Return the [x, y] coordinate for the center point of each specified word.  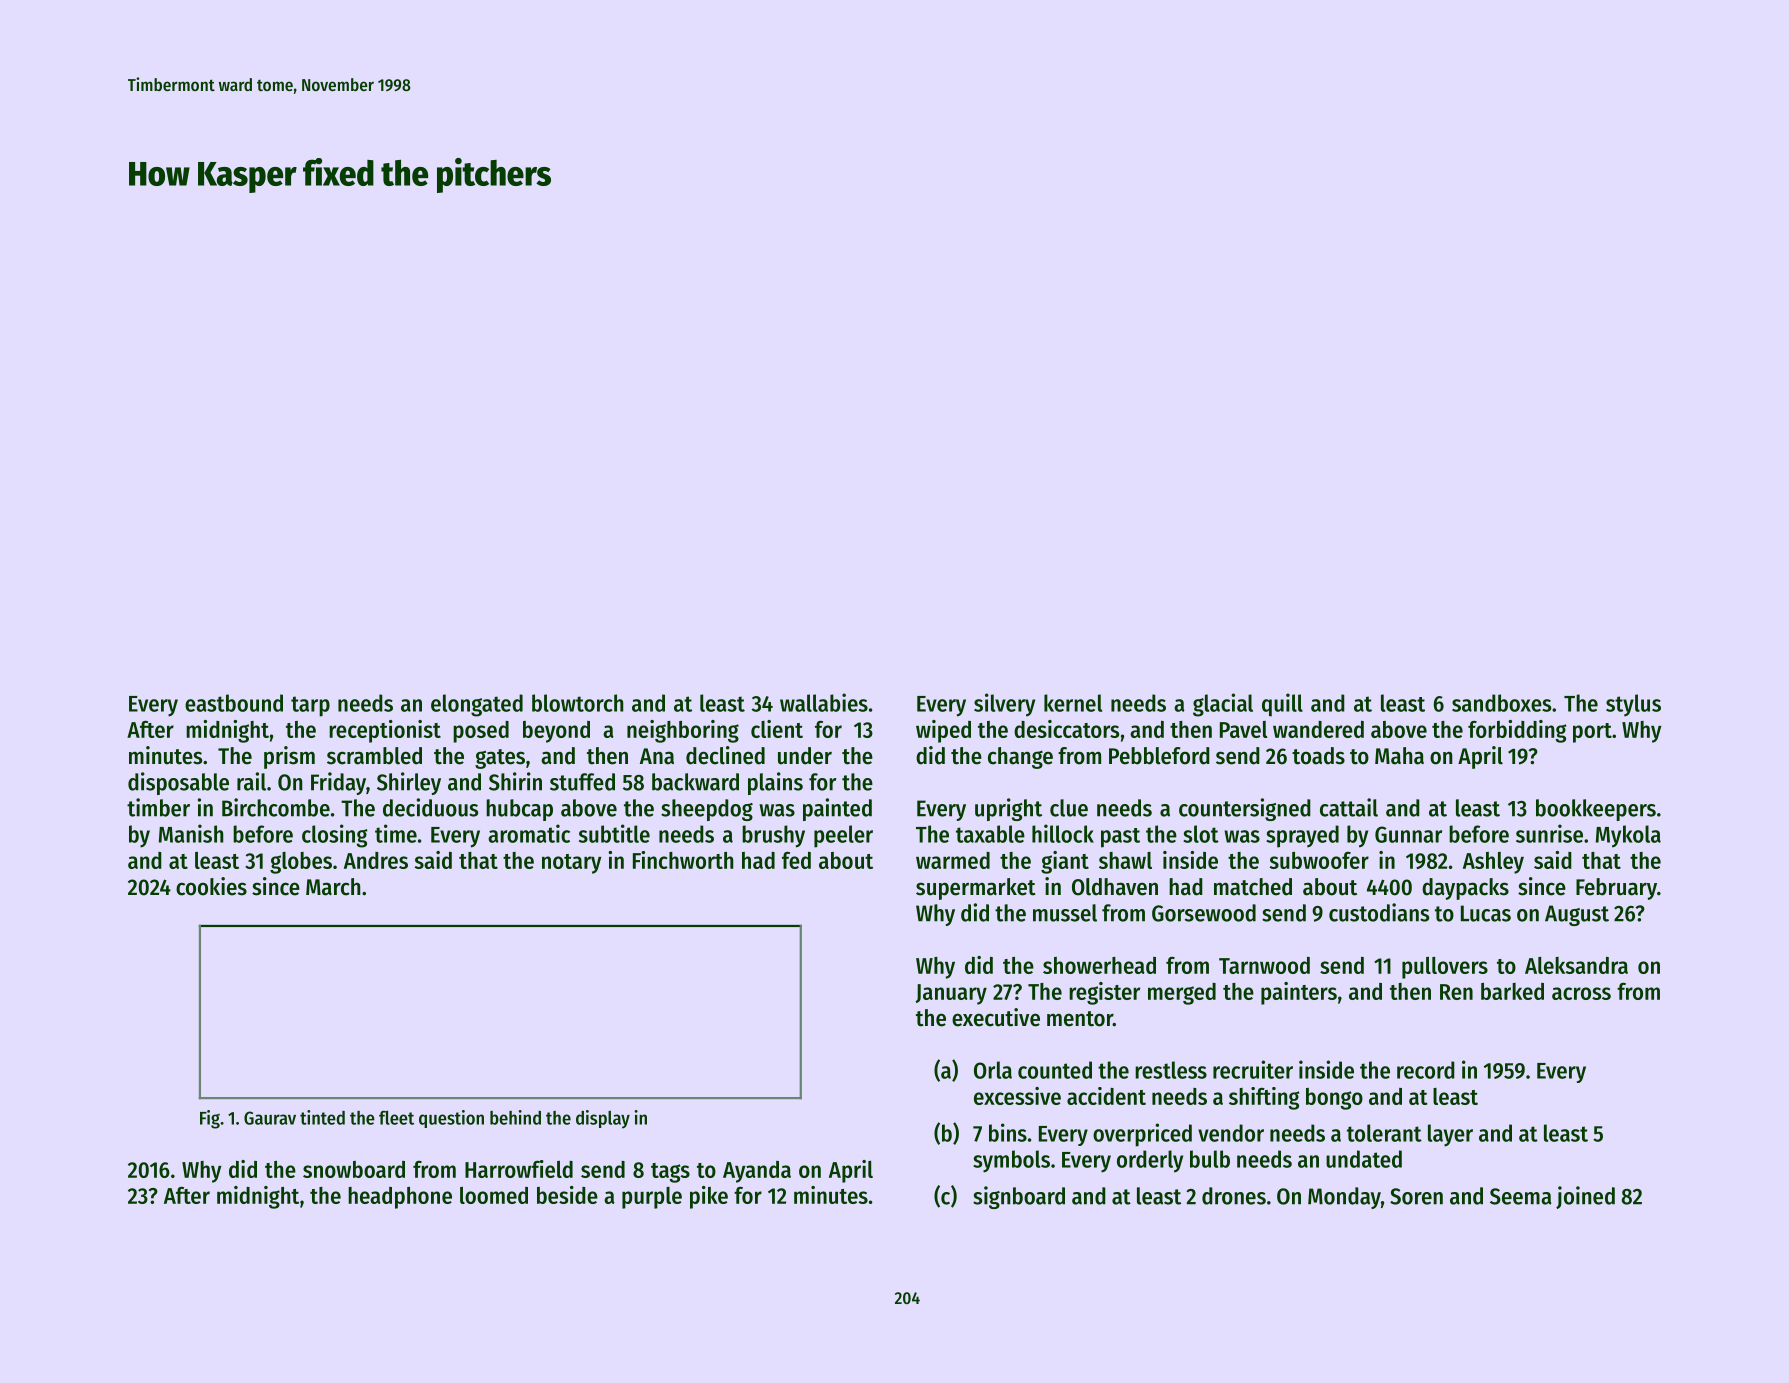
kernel [1073, 703]
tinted [322, 1117]
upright [1008, 809]
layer [1450, 1135]
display [603, 1119]
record [1426, 1070]
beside [567, 1195]
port [1592, 733]
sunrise [1549, 833]
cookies [211, 886]
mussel [1065, 913]
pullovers [1445, 968]
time [396, 833]
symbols [1011, 1161]
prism [289, 757]
